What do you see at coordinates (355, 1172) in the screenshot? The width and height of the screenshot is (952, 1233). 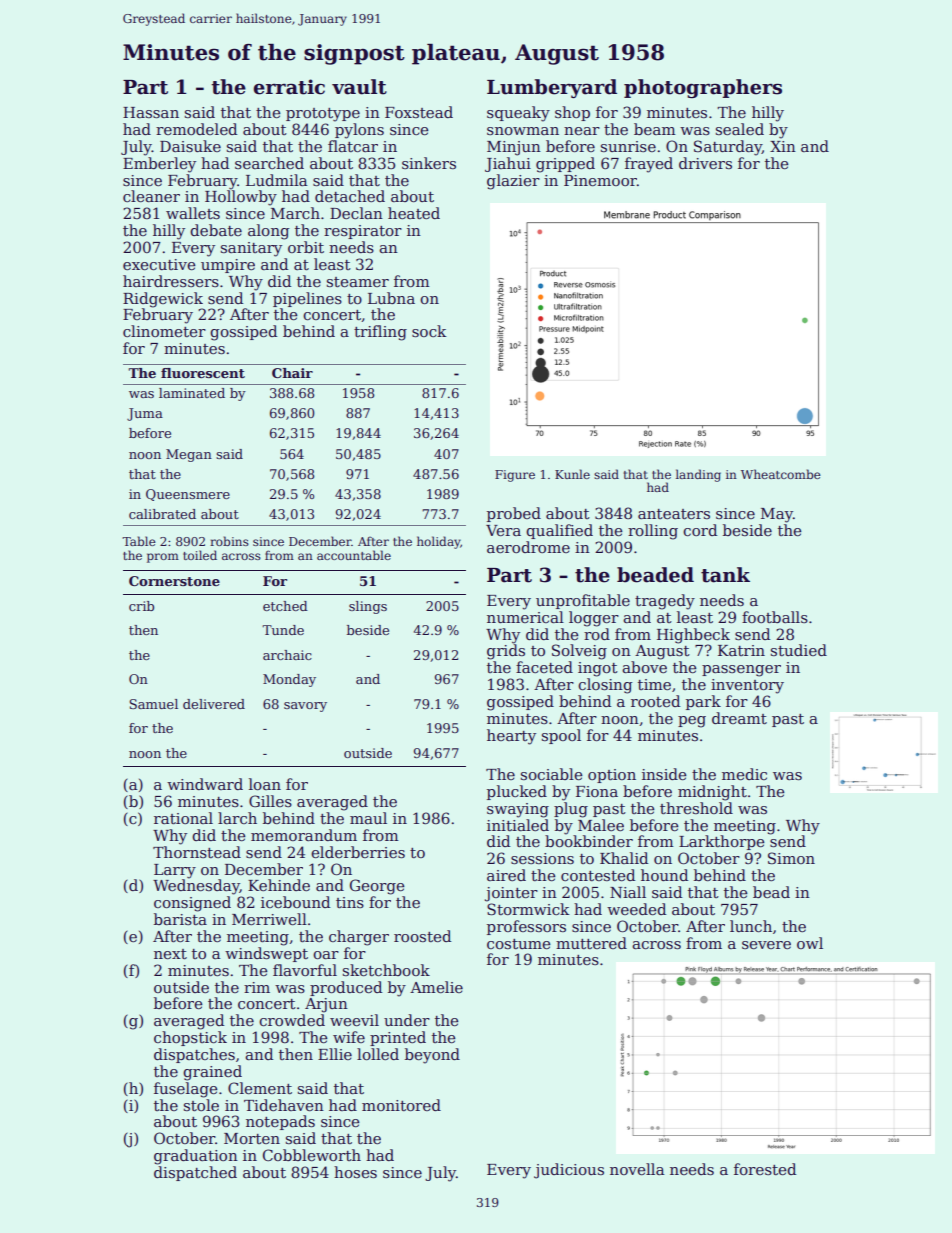 I see `hoses` at bounding box center [355, 1172].
